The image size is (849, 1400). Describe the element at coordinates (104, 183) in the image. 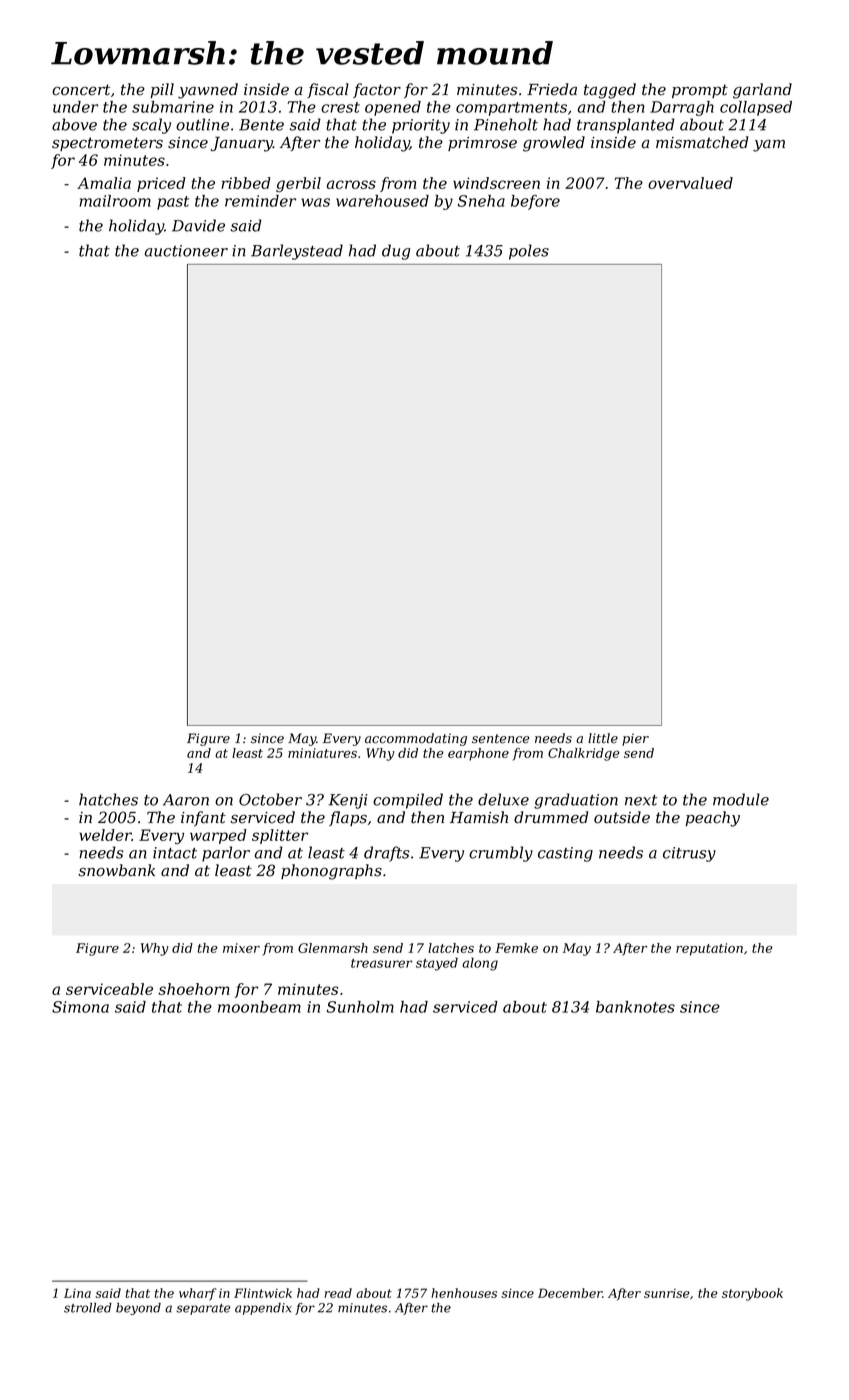

I see `Amalia` at that location.
